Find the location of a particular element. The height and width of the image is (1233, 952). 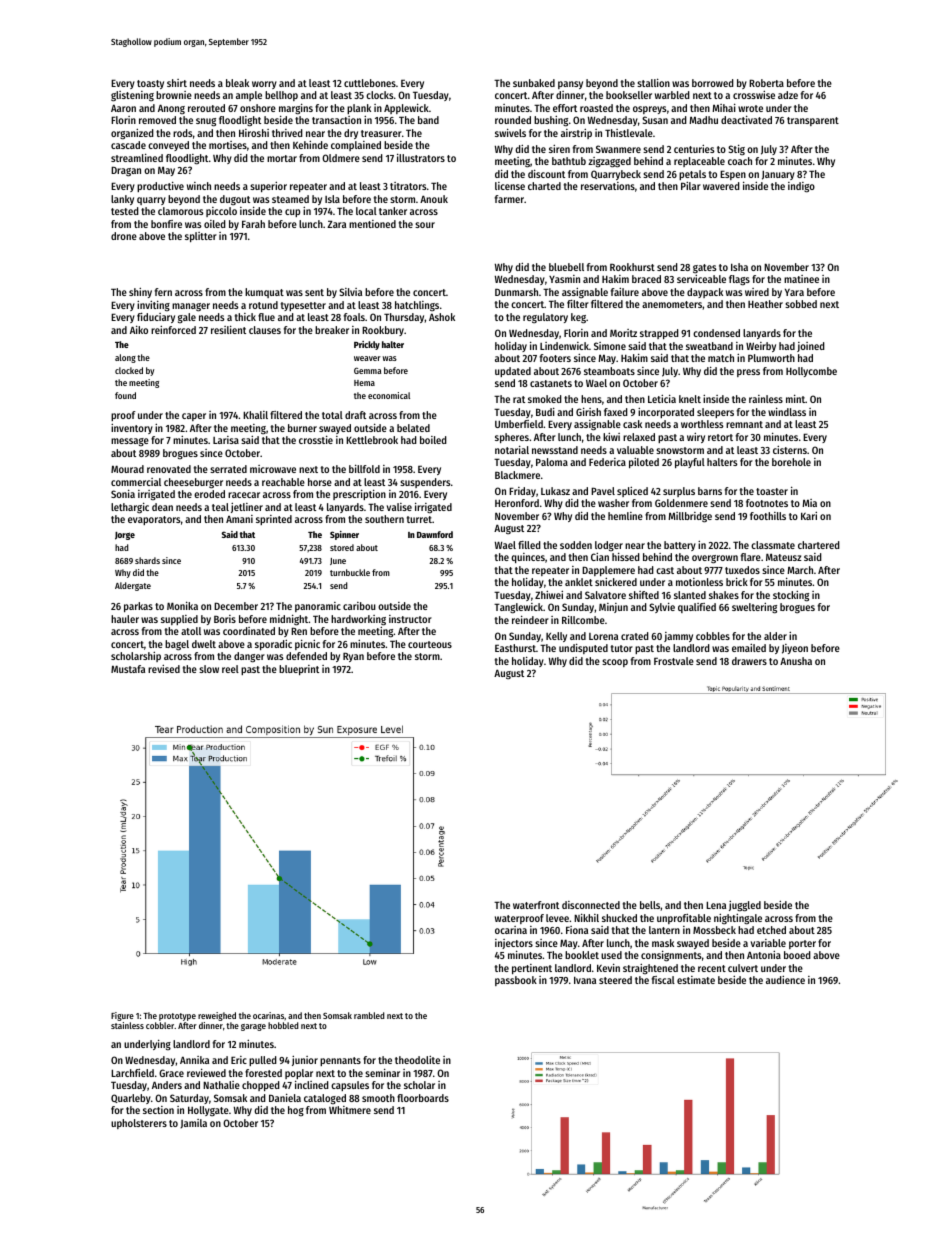

rainless is located at coordinates (766, 399).
